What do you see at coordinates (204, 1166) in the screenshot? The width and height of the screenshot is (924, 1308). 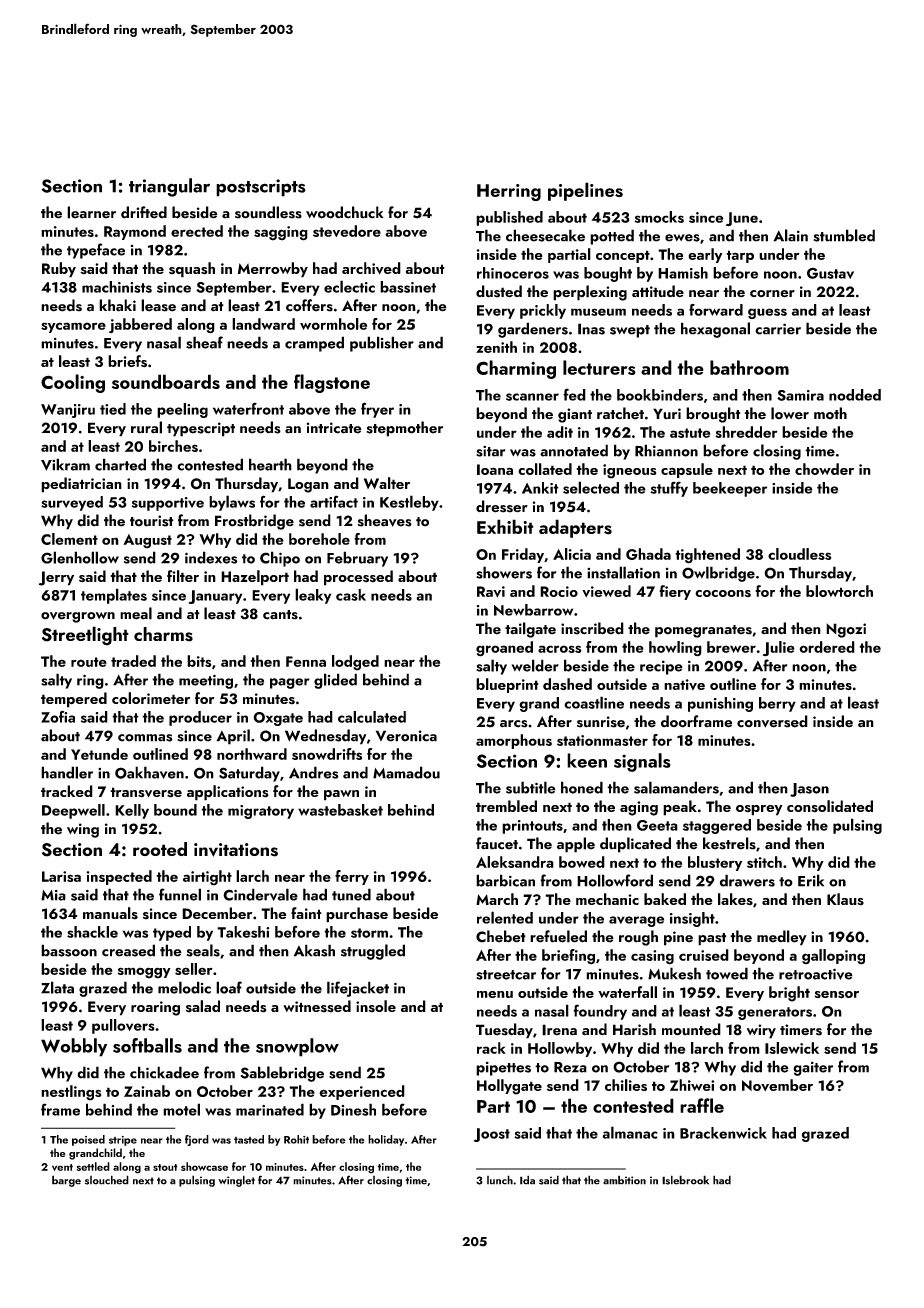 I see `showcase` at bounding box center [204, 1166].
